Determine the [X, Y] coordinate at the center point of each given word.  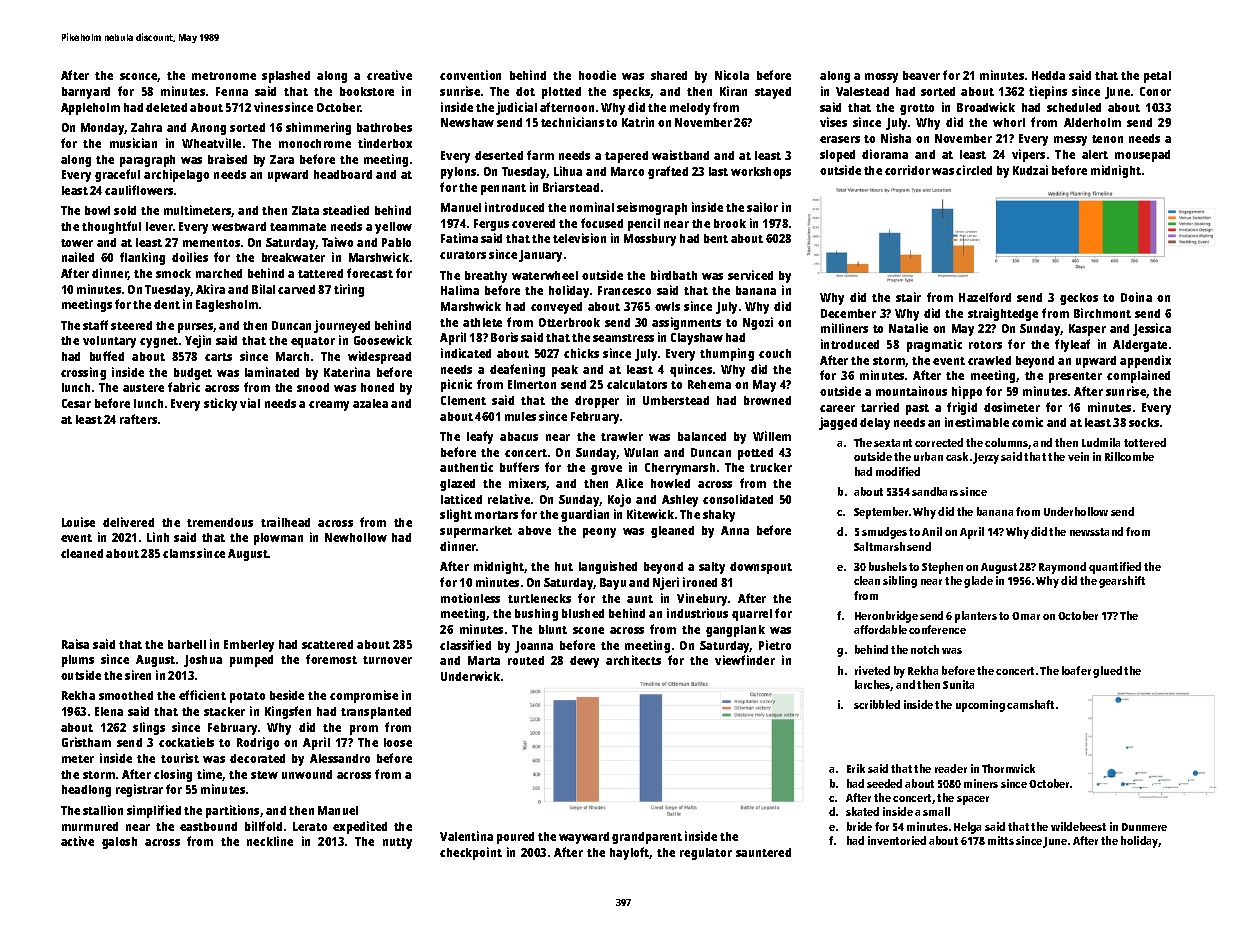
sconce [139, 77]
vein [1078, 456]
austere [143, 388]
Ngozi [758, 323]
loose [398, 742]
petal [1157, 77]
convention [470, 75]
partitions [232, 811]
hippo [967, 392]
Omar [1026, 616]
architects [633, 660]
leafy [480, 437]
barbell [187, 644]
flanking [142, 258]
